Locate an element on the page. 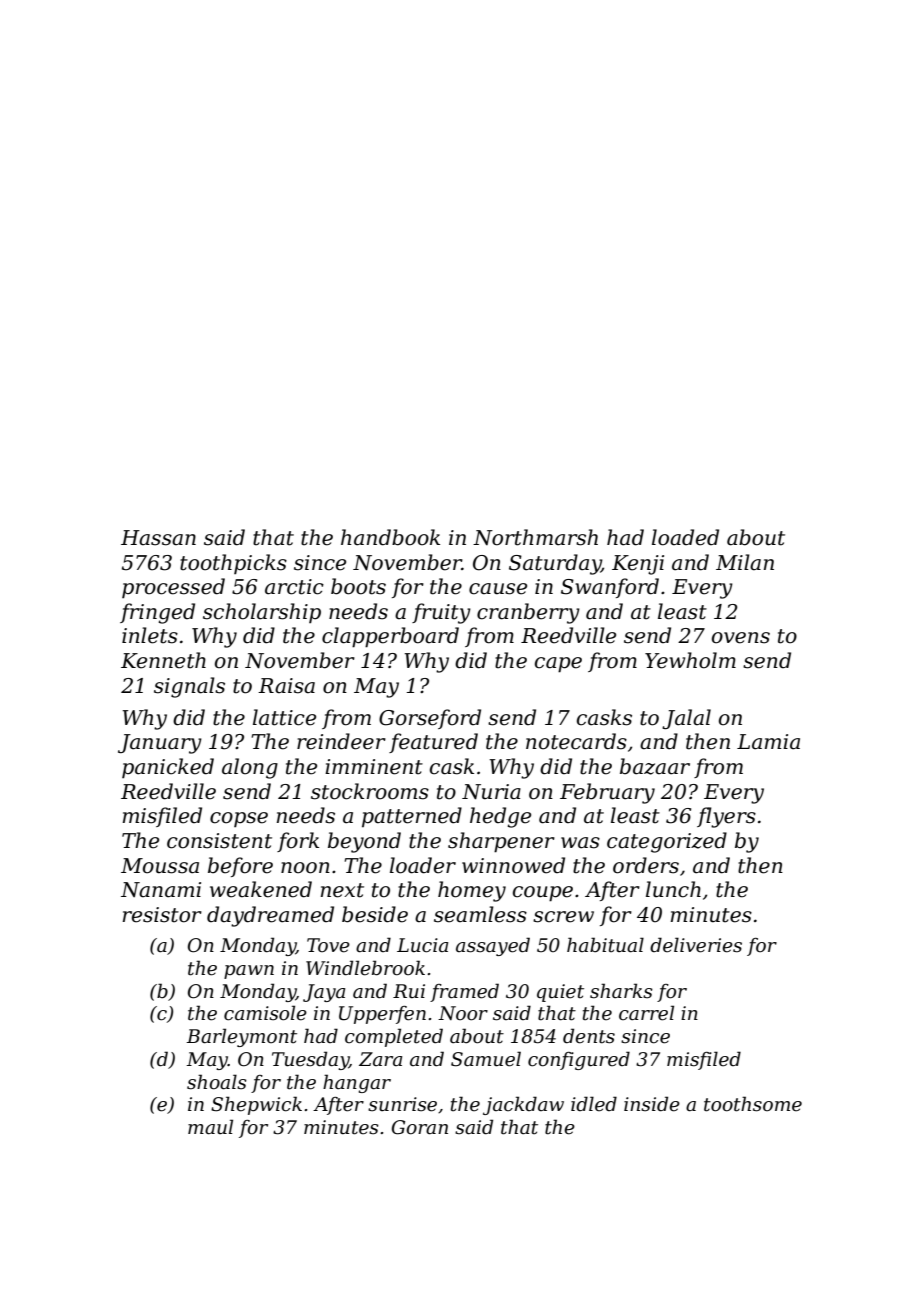  signals is located at coordinates (189, 687).
